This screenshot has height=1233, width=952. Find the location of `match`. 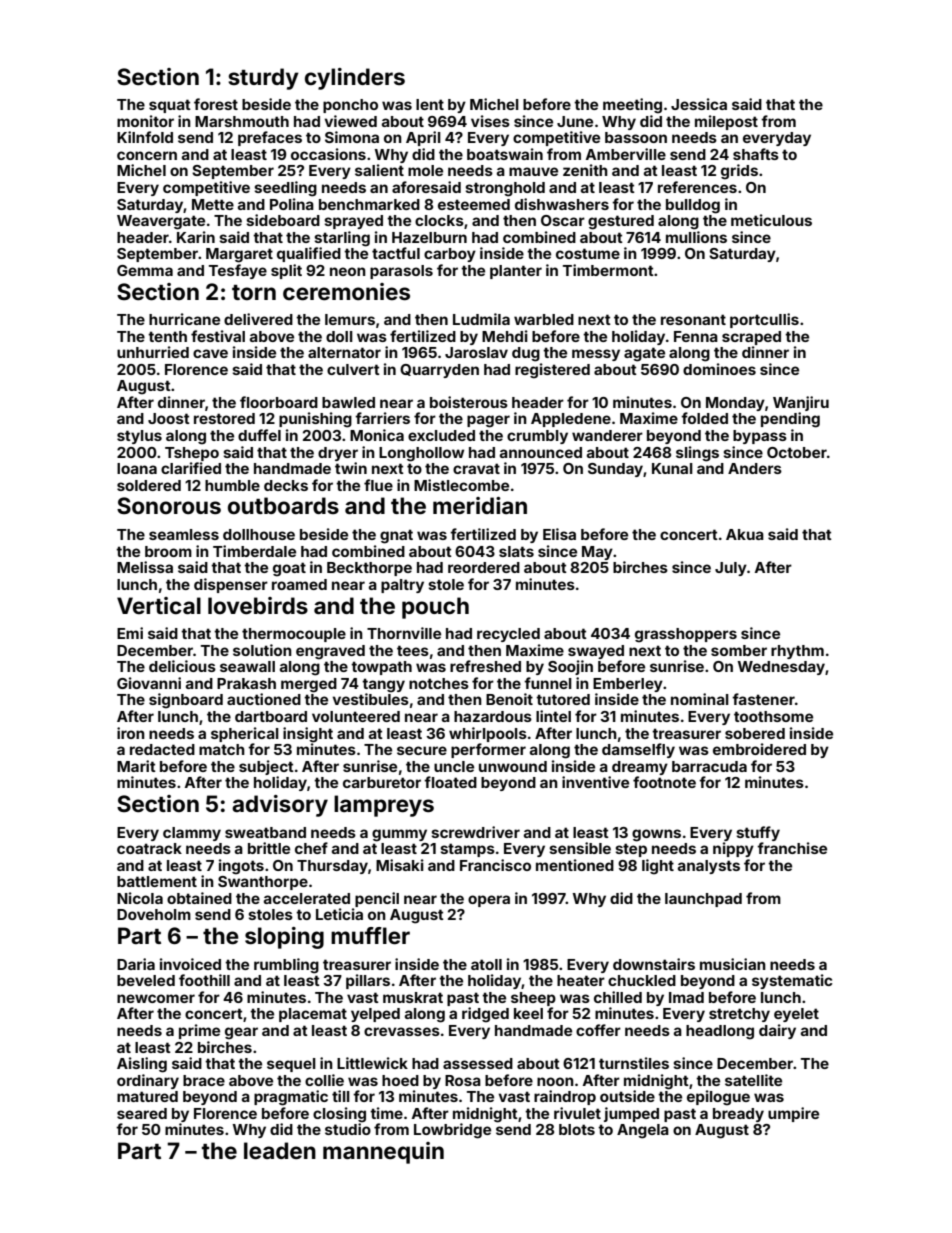

match is located at coordinates (222, 749).
